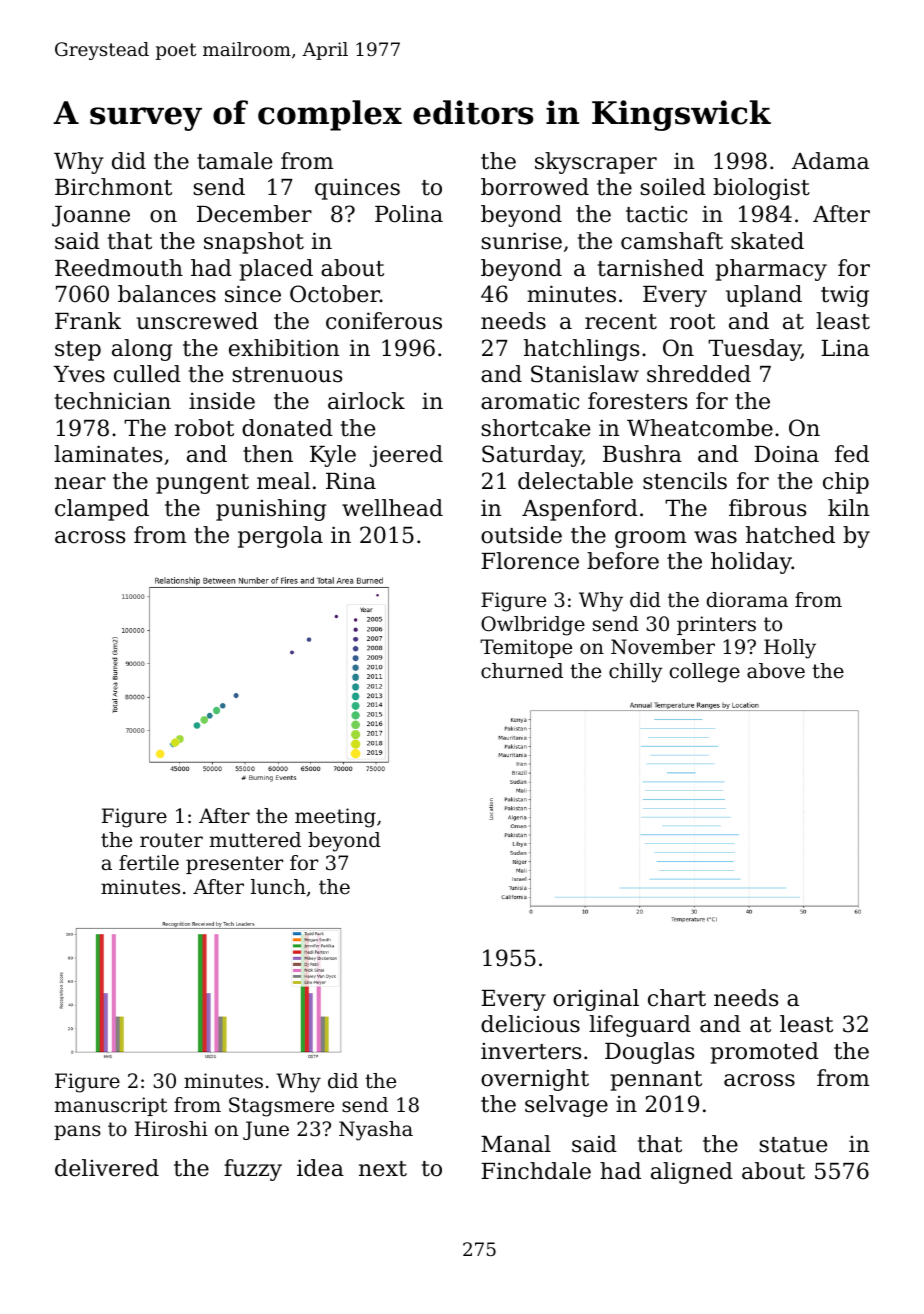 The width and height of the document is (924, 1314). I want to click on meeting, so click(335, 818).
